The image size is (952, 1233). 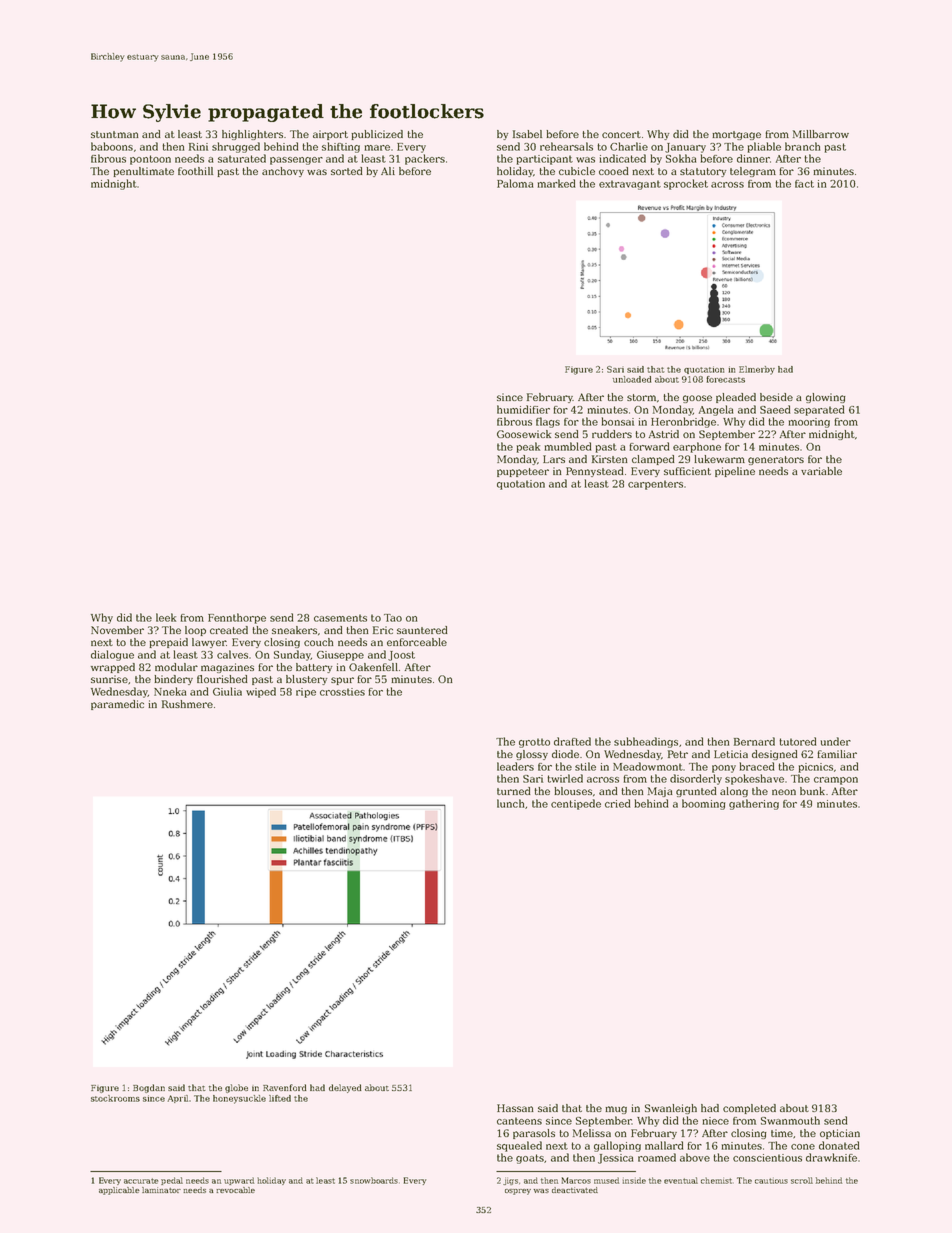 What do you see at coordinates (716, 1121) in the screenshot?
I see `niece` at bounding box center [716, 1121].
